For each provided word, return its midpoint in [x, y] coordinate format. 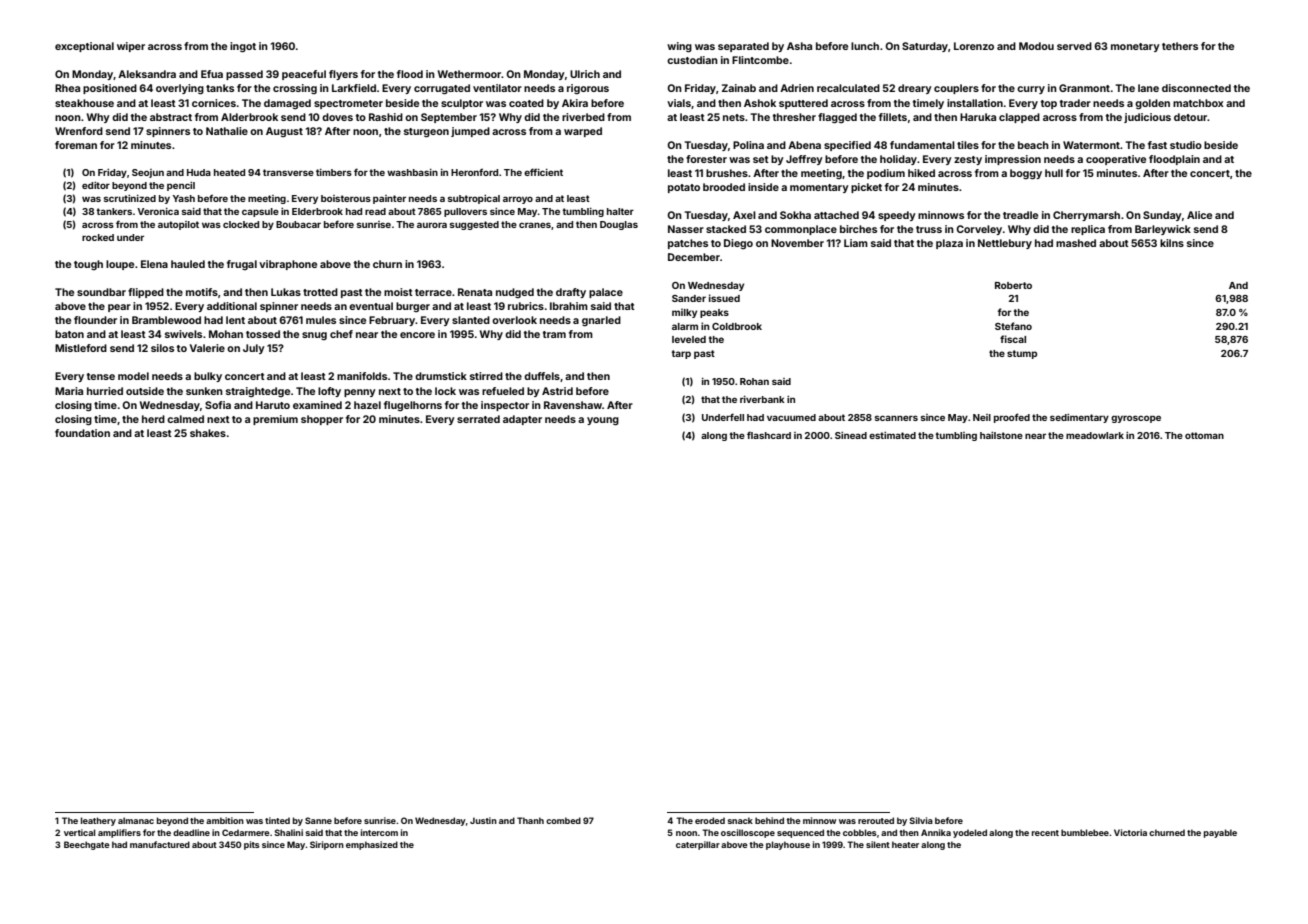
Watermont [1091, 145]
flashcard [769, 435]
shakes [208, 433]
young [603, 421]
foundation [82, 433]
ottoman [1204, 435]
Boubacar [298, 224]
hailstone [1001, 435]
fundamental [922, 145]
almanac [136, 820]
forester [706, 159]
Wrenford [79, 131]
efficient [543, 172]
